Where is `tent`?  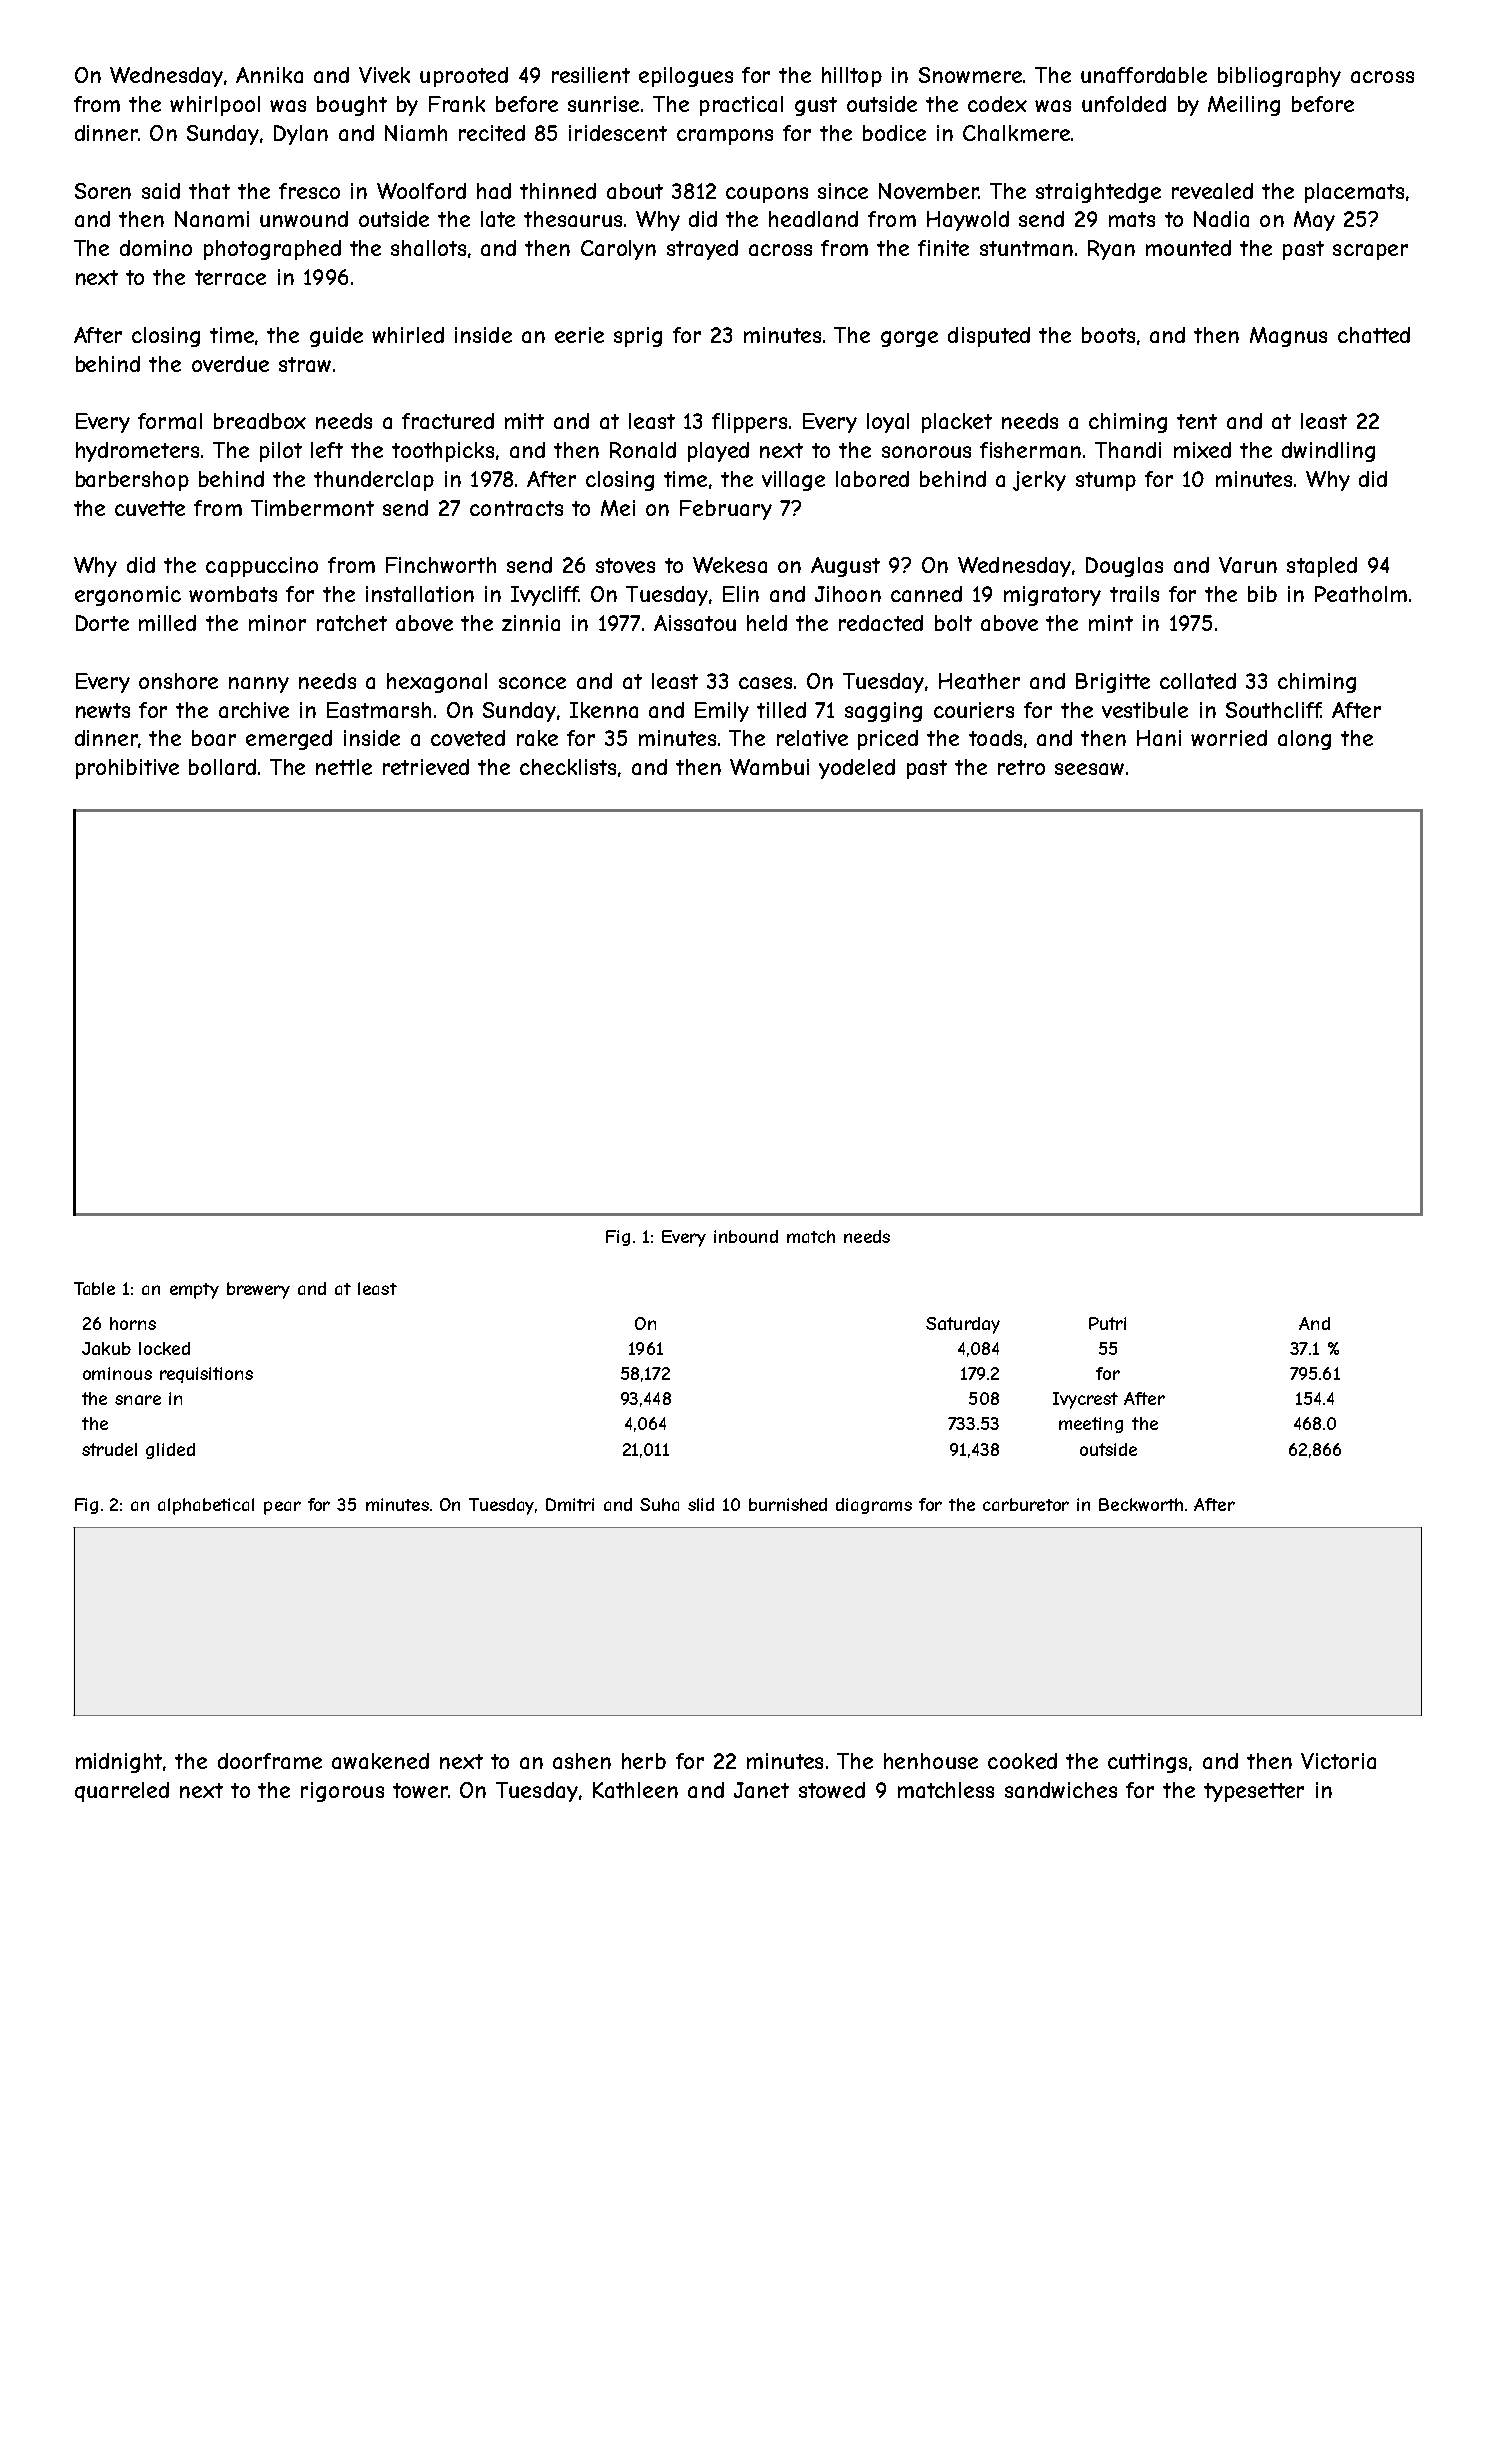 tent is located at coordinates (1197, 421).
